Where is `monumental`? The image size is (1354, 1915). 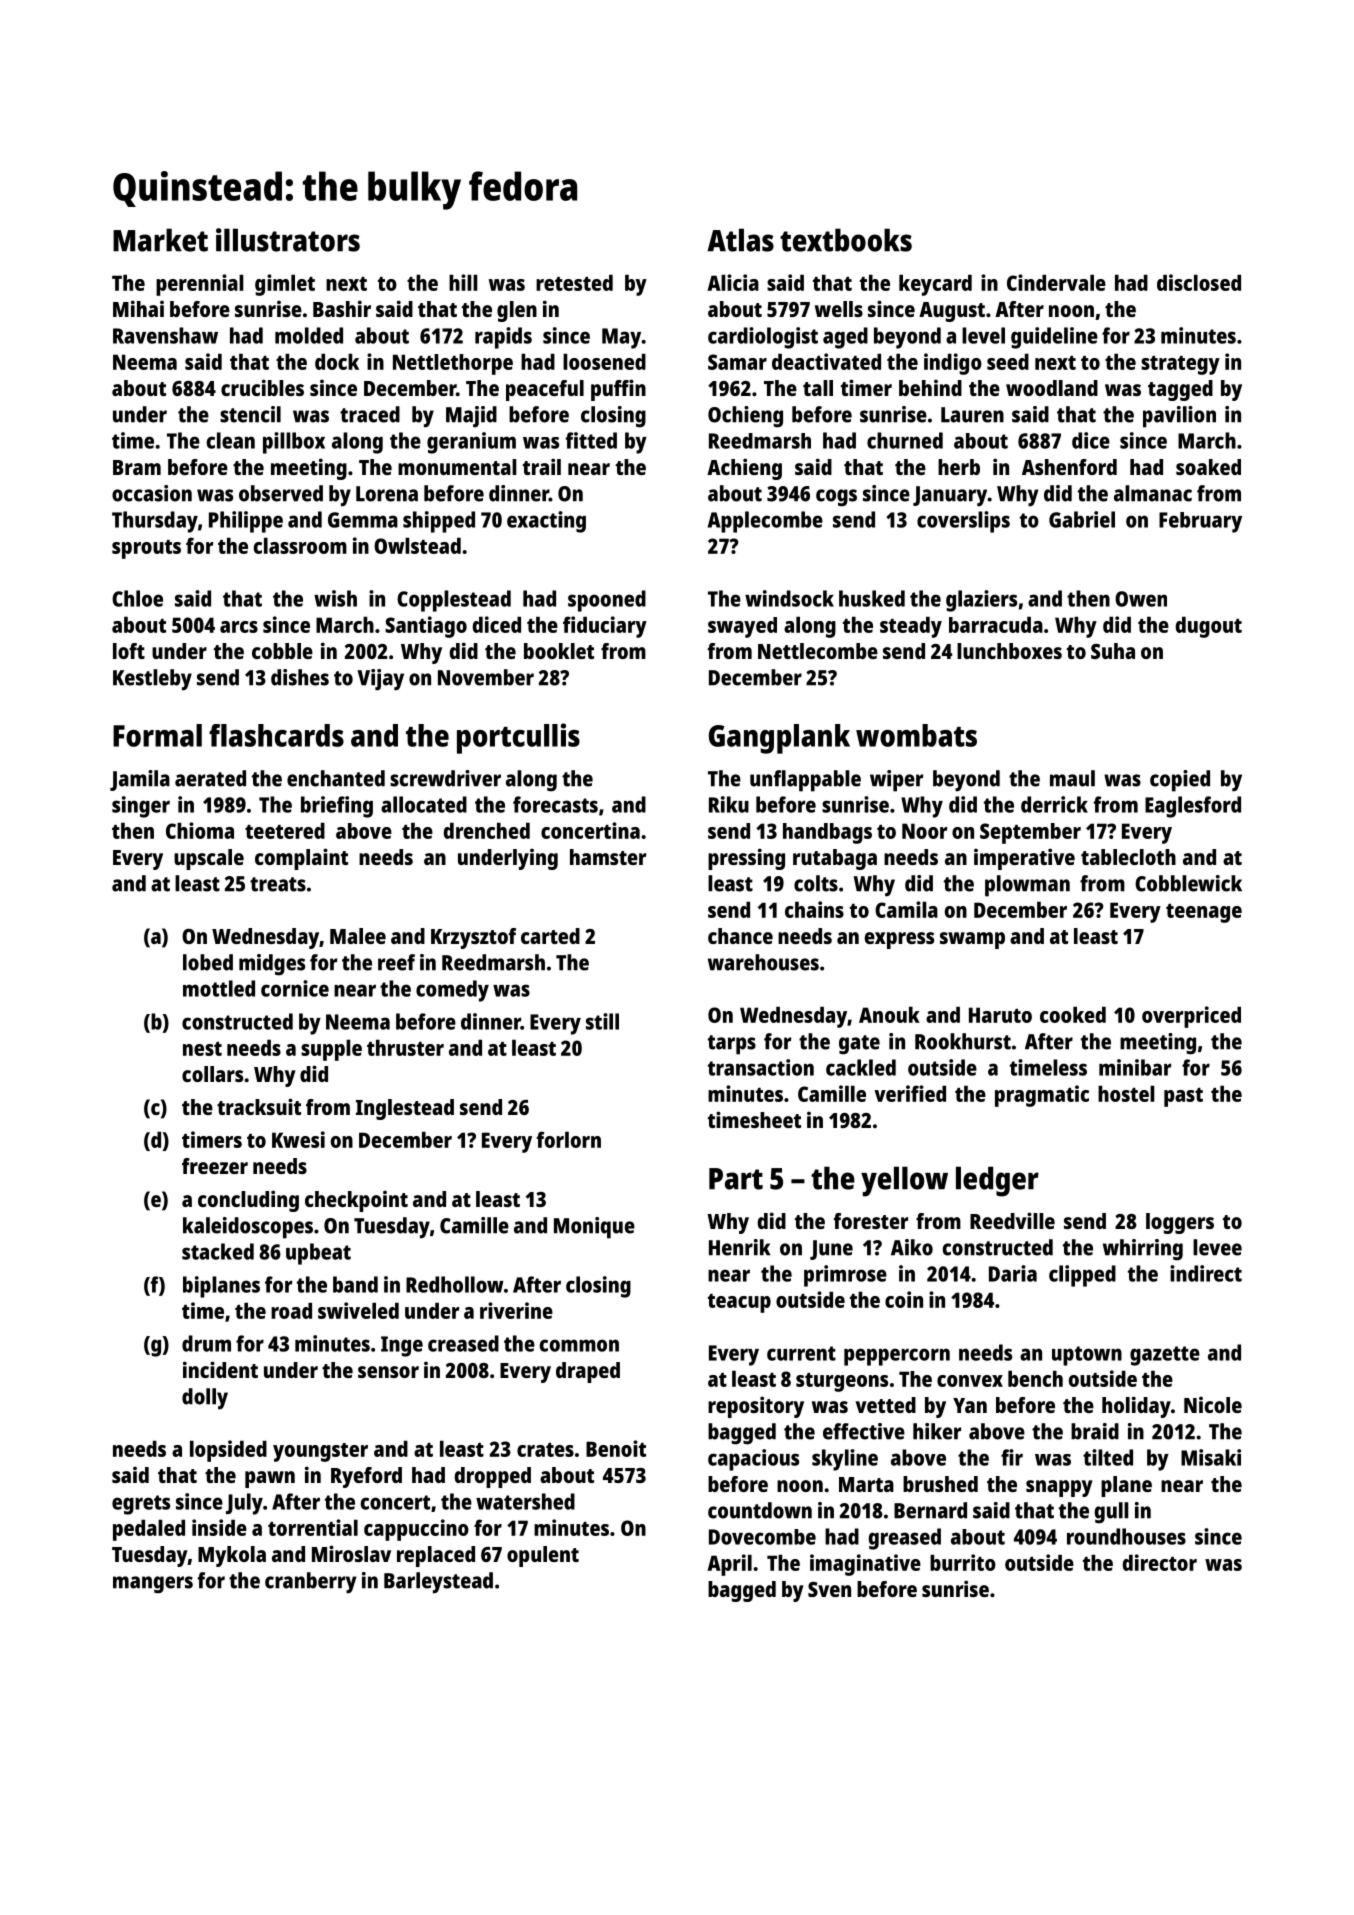
monumental is located at coordinates (457, 467).
